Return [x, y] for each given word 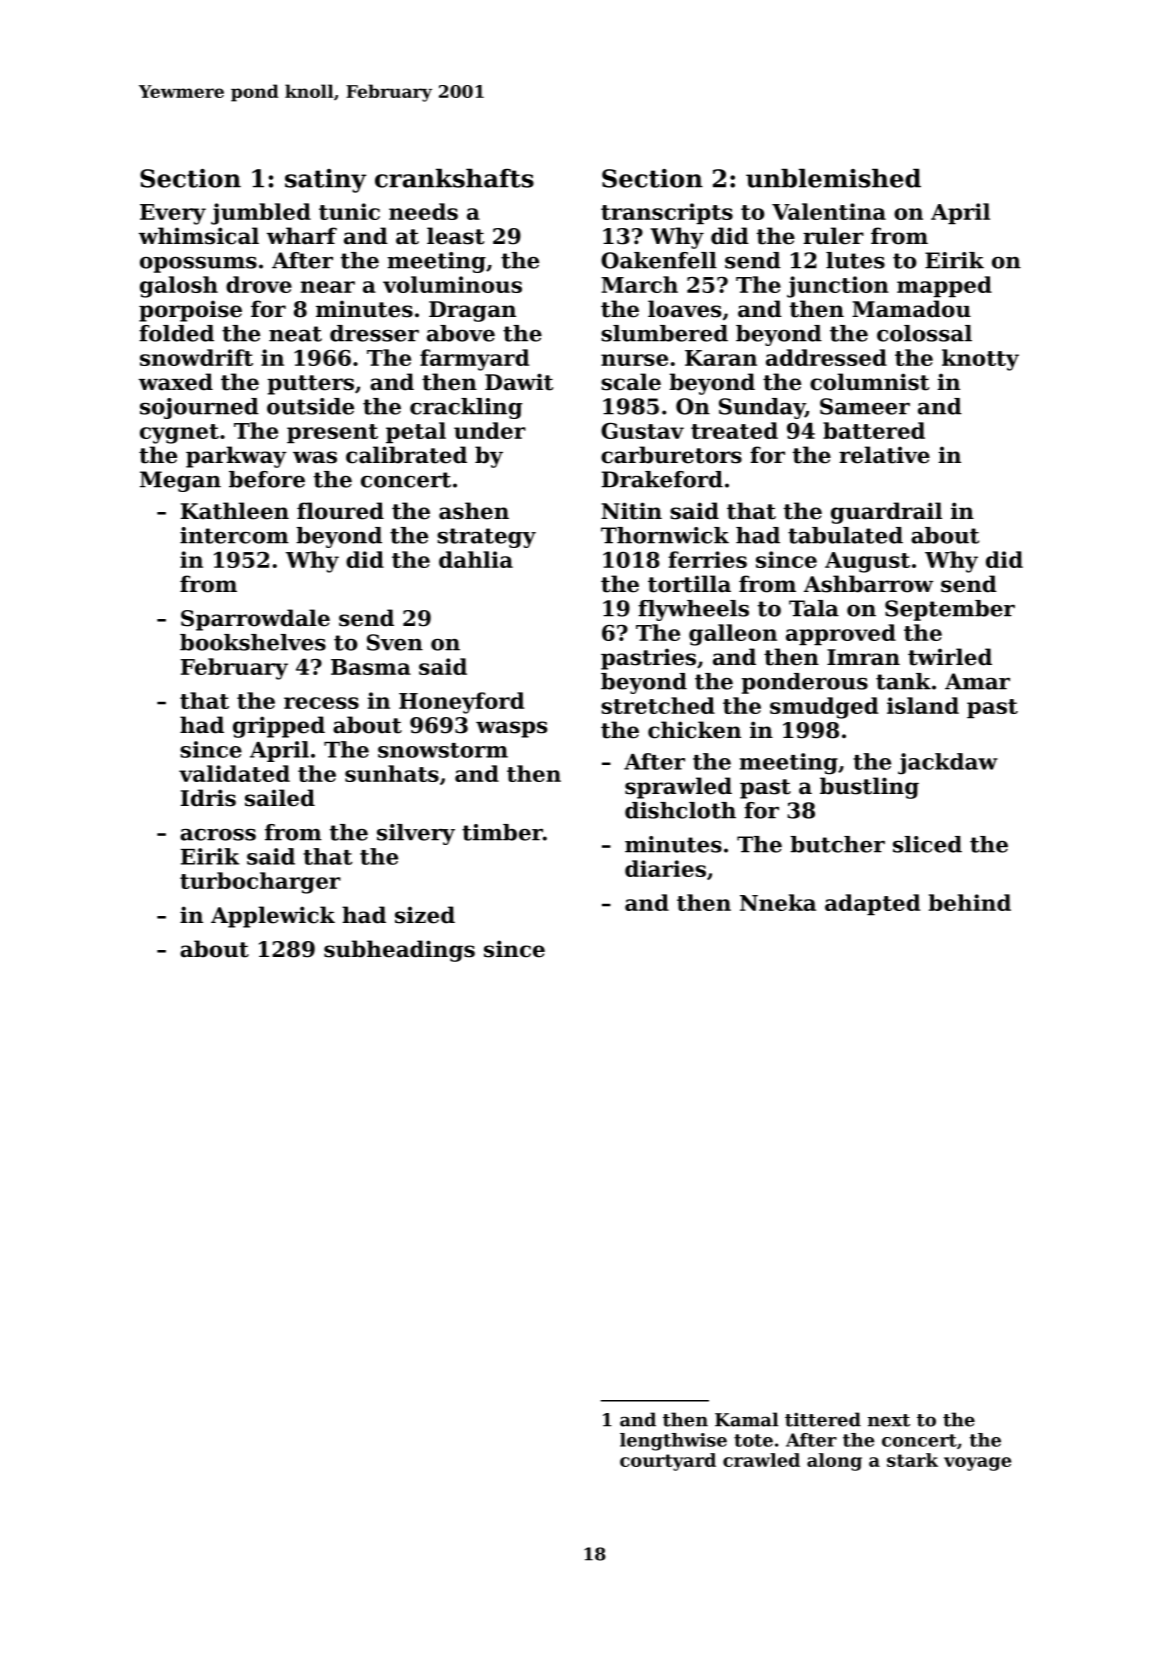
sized [425, 915]
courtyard [668, 1462]
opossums [198, 265]
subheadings [399, 951]
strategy [486, 538]
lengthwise [673, 1442]
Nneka [778, 902]
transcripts [667, 213]
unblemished [833, 178]
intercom [234, 535]
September [950, 610]
